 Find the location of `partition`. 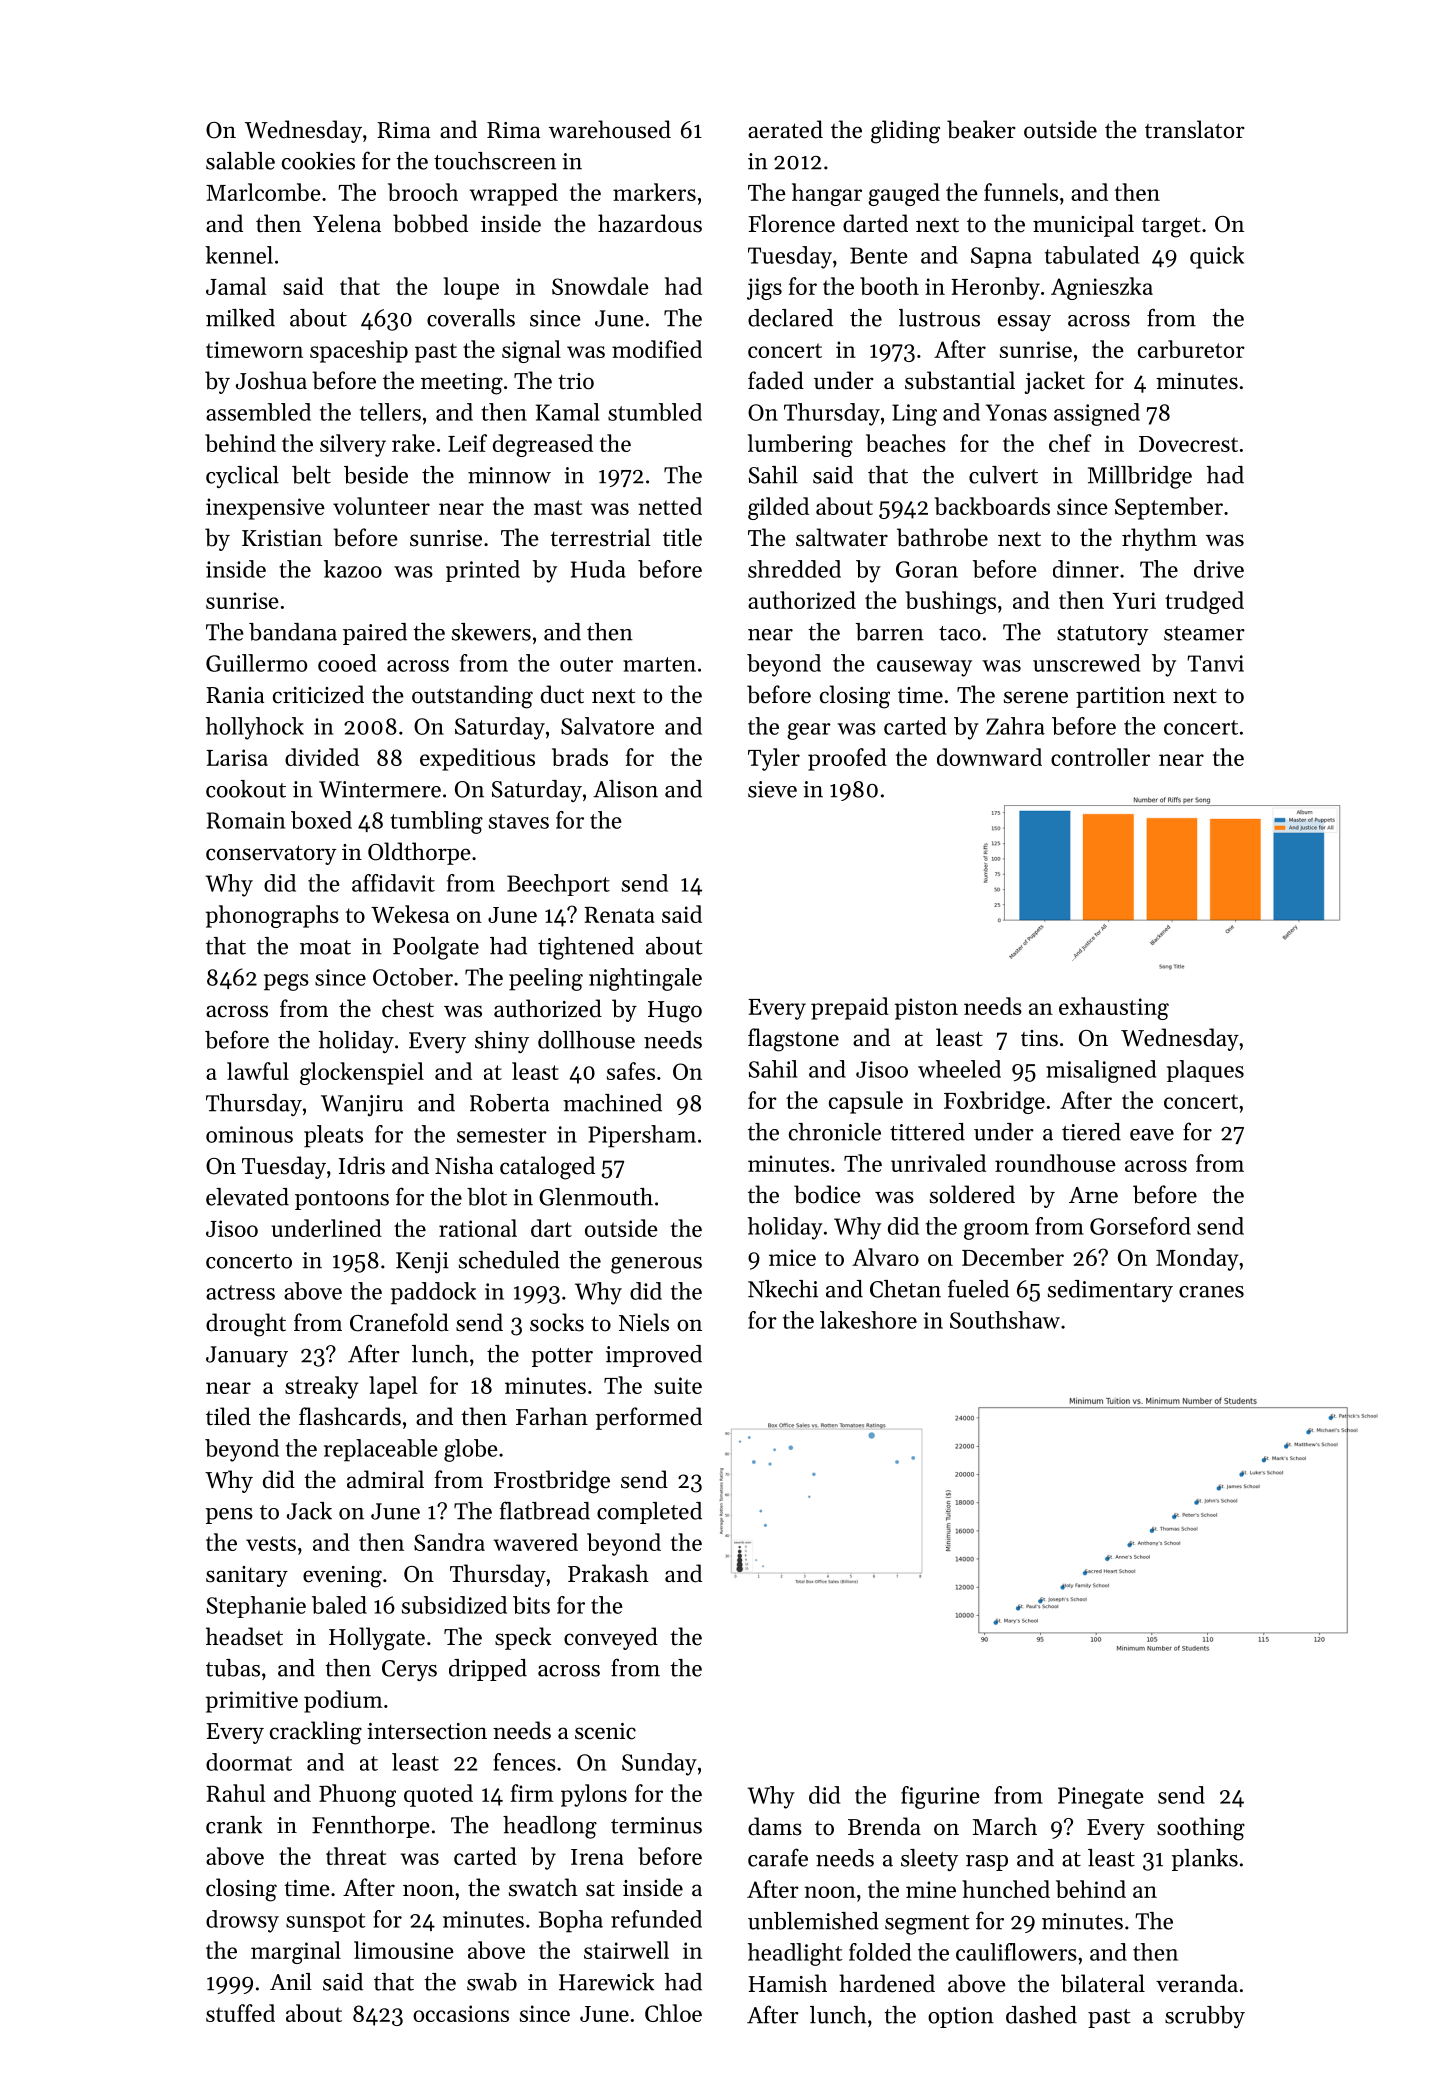

partition is located at coordinates (1120, 697).
